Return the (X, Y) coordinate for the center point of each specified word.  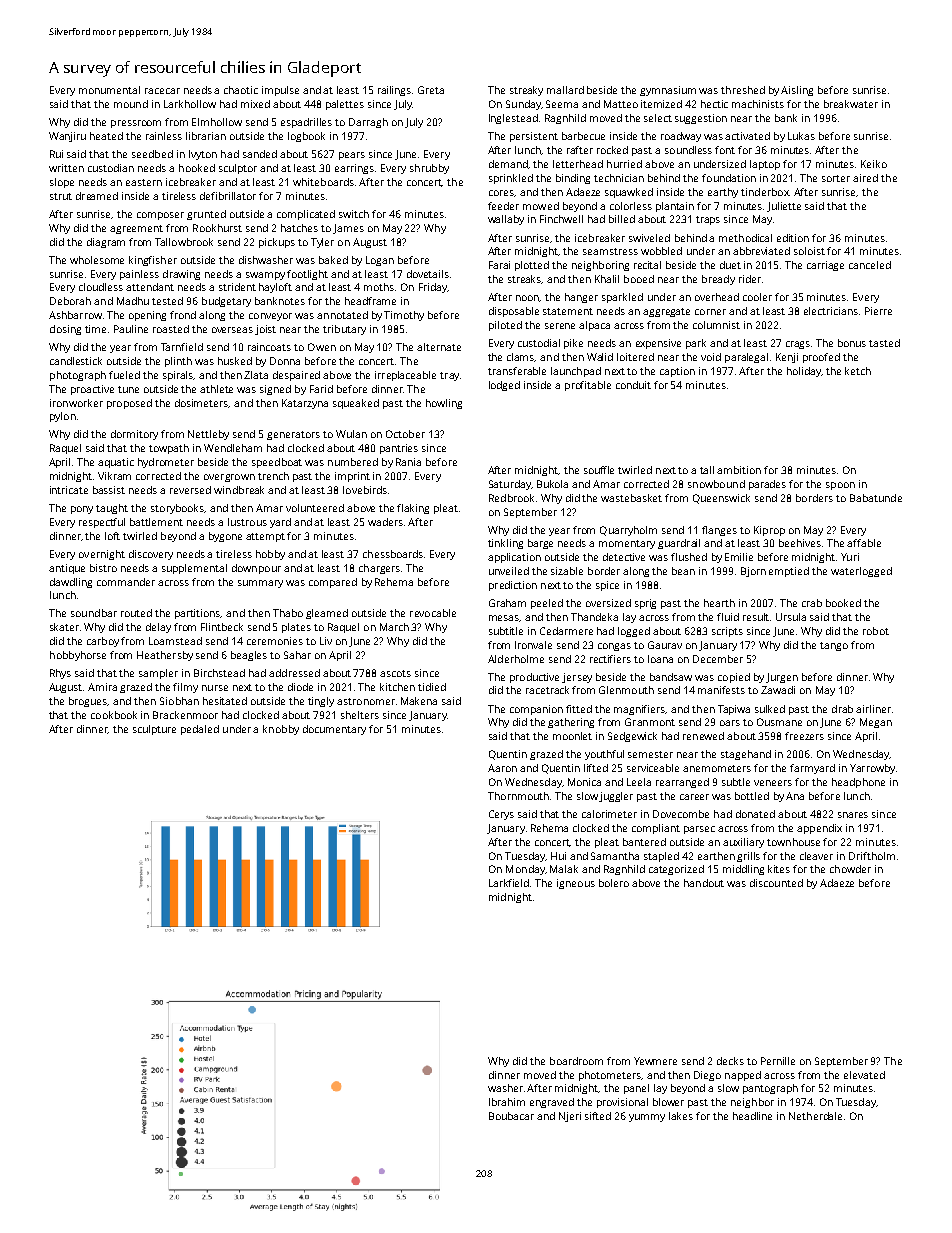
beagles (249, 656)
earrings (354, 169)
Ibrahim (507, 1102)
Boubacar (511, 1116)
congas (614, 647)
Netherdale (815, 1116)
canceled (870, 265)
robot (876, 631)
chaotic (241, 90)
